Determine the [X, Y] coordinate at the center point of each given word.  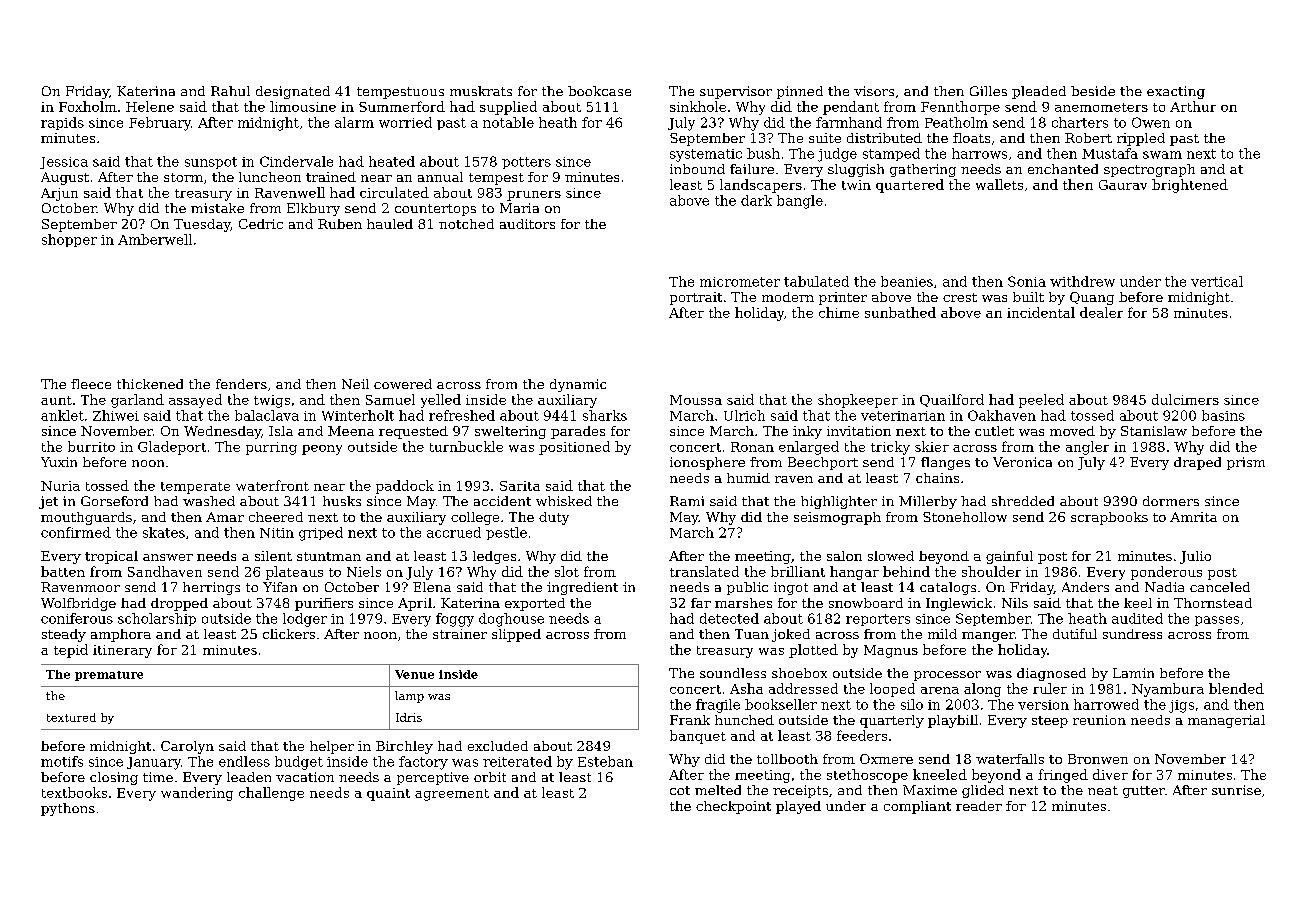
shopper [69, 240]
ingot [791, 588]
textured [71, 717]
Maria [519, 208]
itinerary [122, 651]
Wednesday [222, 432]
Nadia [1164, 587]
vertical [1217, 281]
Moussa [696, 400]
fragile [718, 706]
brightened [1190, 186]
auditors [527, 224]
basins [1223, 415]
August [65, 178]
